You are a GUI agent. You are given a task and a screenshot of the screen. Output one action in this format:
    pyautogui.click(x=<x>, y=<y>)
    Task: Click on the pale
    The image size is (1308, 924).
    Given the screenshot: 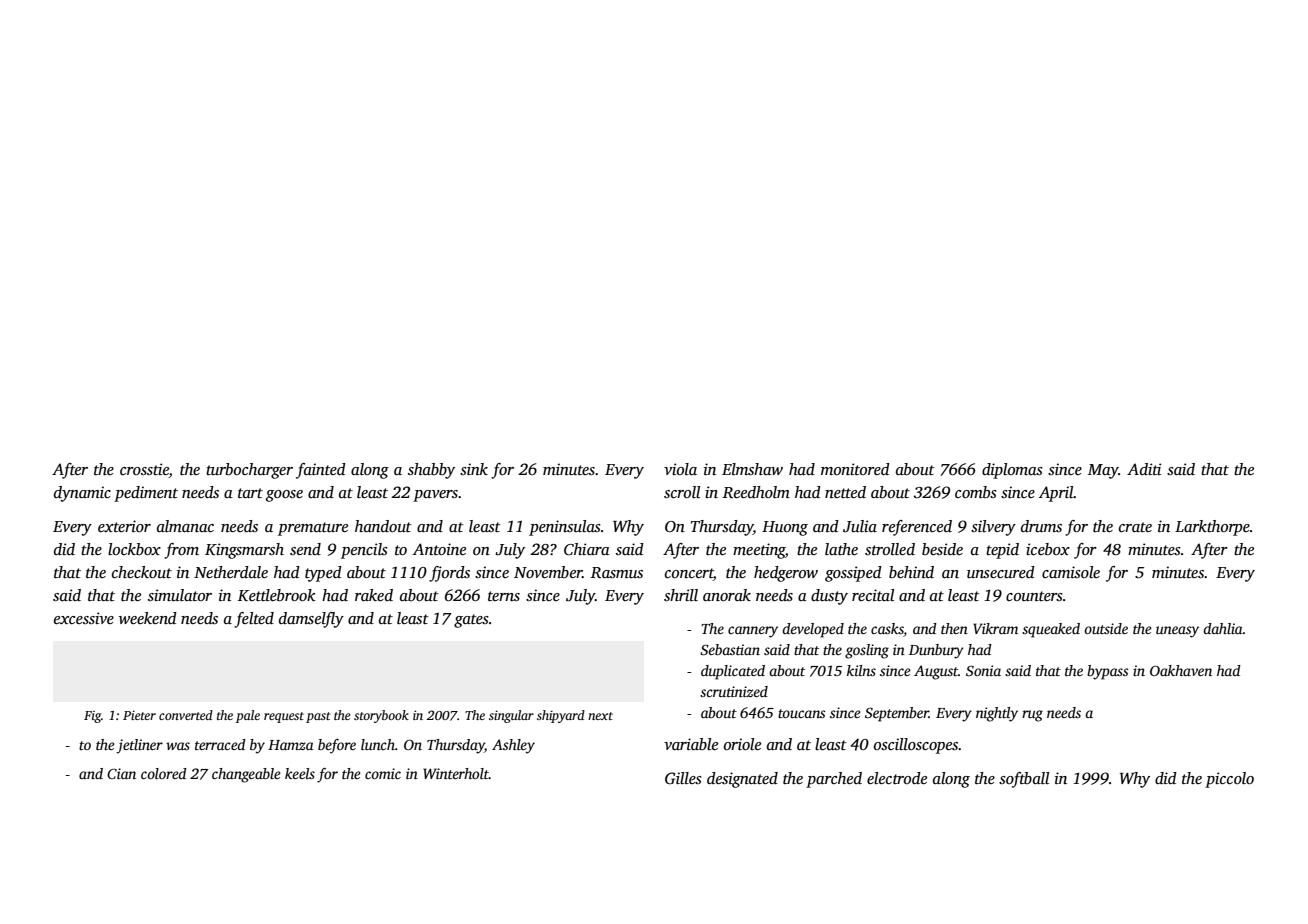 What is the action you would take?
    pyautogui.click(x=248, y=716)
